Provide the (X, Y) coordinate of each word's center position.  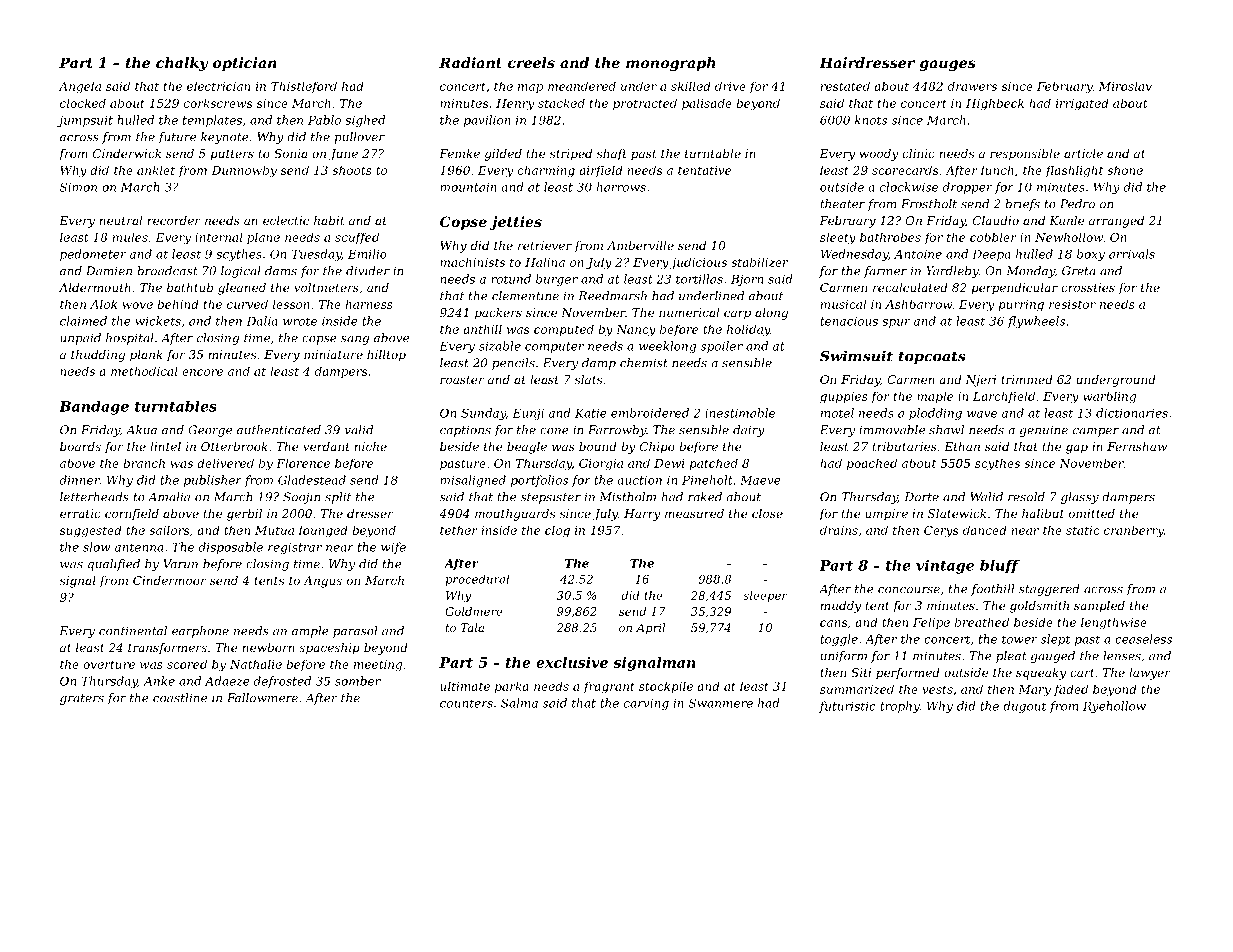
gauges (947, 65)
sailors (169, 530)
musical (843, 304)
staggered (1049, 590)
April (650, 629)
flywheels (1036, 322)
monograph (671, 64)
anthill (482, 329)
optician (245, 64)
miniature (333, 354)
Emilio (367, 254)
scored (187, 664)
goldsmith (1039, 607)
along (771, 314)
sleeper (765, 596)
